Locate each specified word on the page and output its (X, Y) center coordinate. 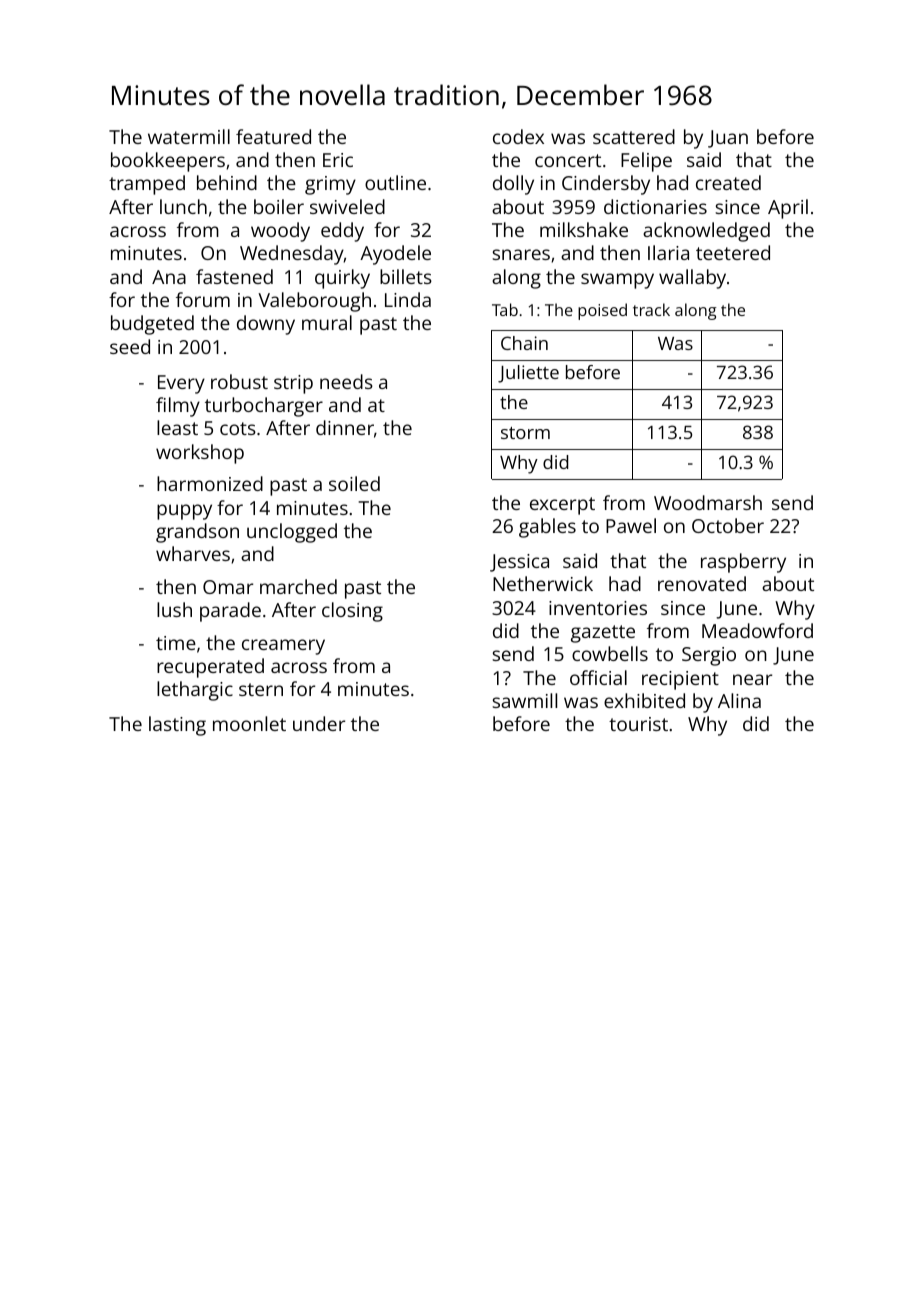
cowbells (610, 653)
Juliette (528, 374)
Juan (728, 139)
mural (327, 322)
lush (174, 609)
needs (346, 381)
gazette (603, 634)
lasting (177, 726)
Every (181, 384)
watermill (189, 136)
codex (518, 136)
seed (130, 346)
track (651, 309)
